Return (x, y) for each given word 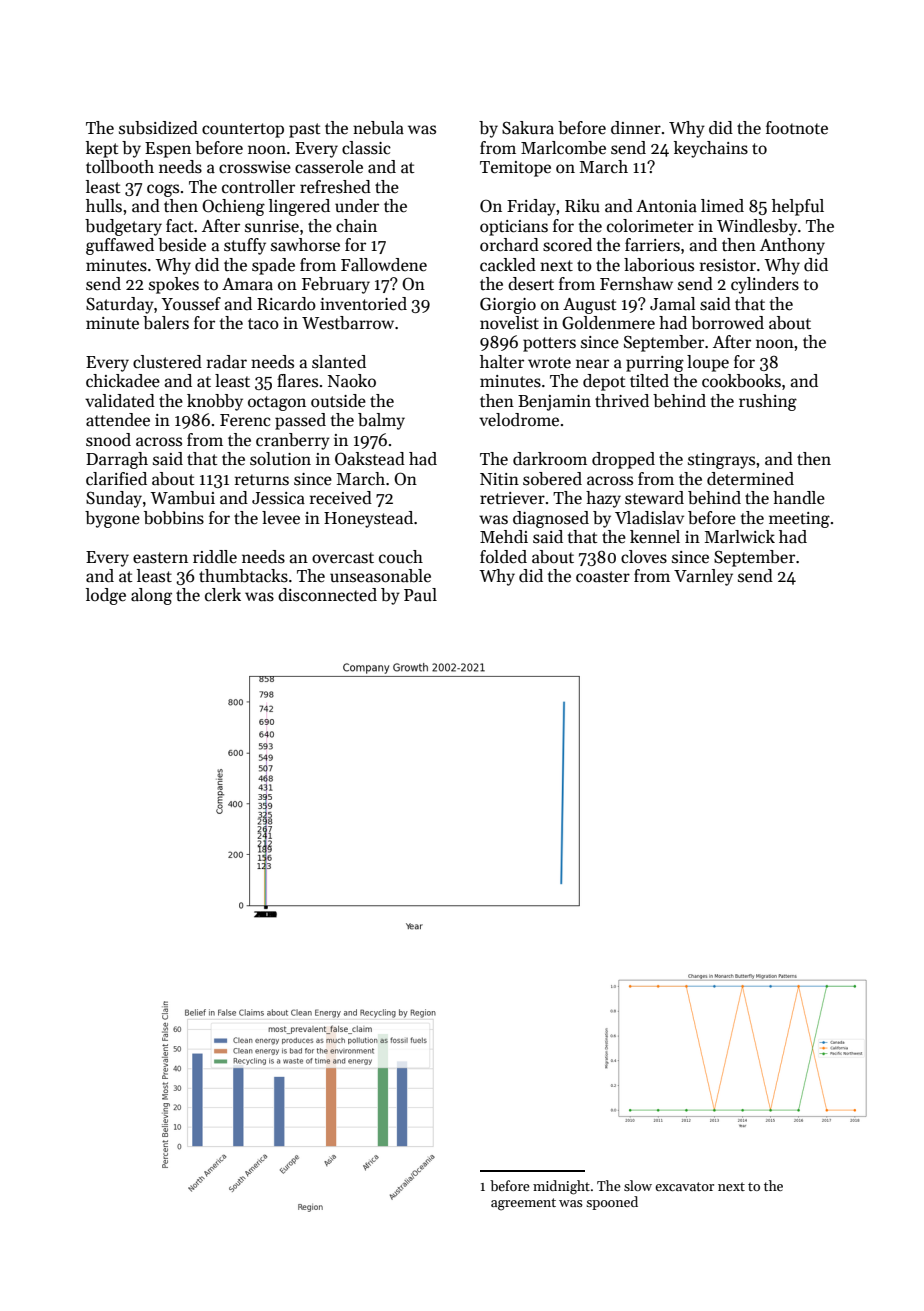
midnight (561, 1187)
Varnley (703, 577)
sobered (552, 479)
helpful (798, 207)
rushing (768, 402)
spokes (174, 285)
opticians (514, 228)
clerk (223, 595)
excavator (684, 1186)
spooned (612, 1203)
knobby (215, 402)
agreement (523, 1204)
